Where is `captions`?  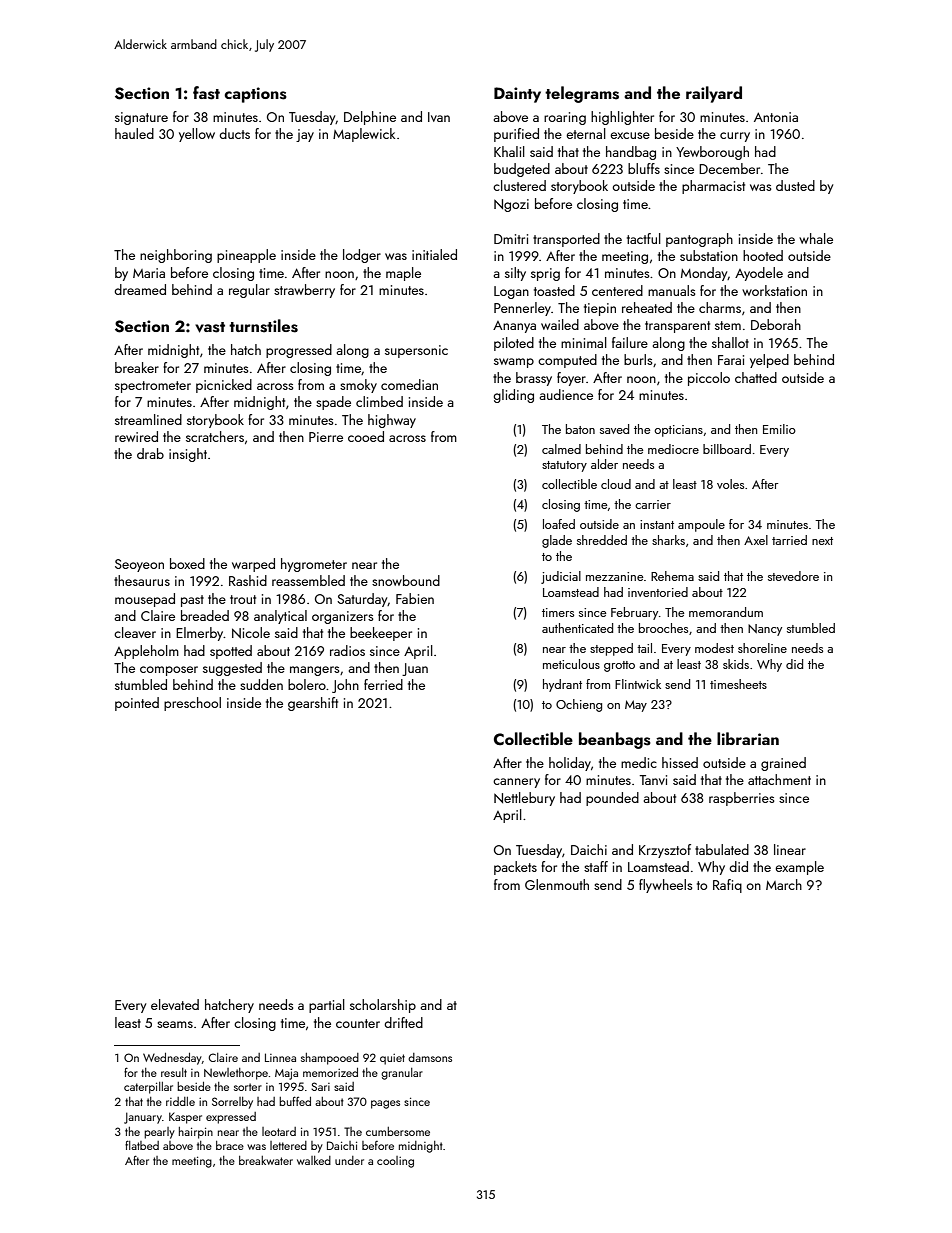 captions is located at coordinates (255, 95).
